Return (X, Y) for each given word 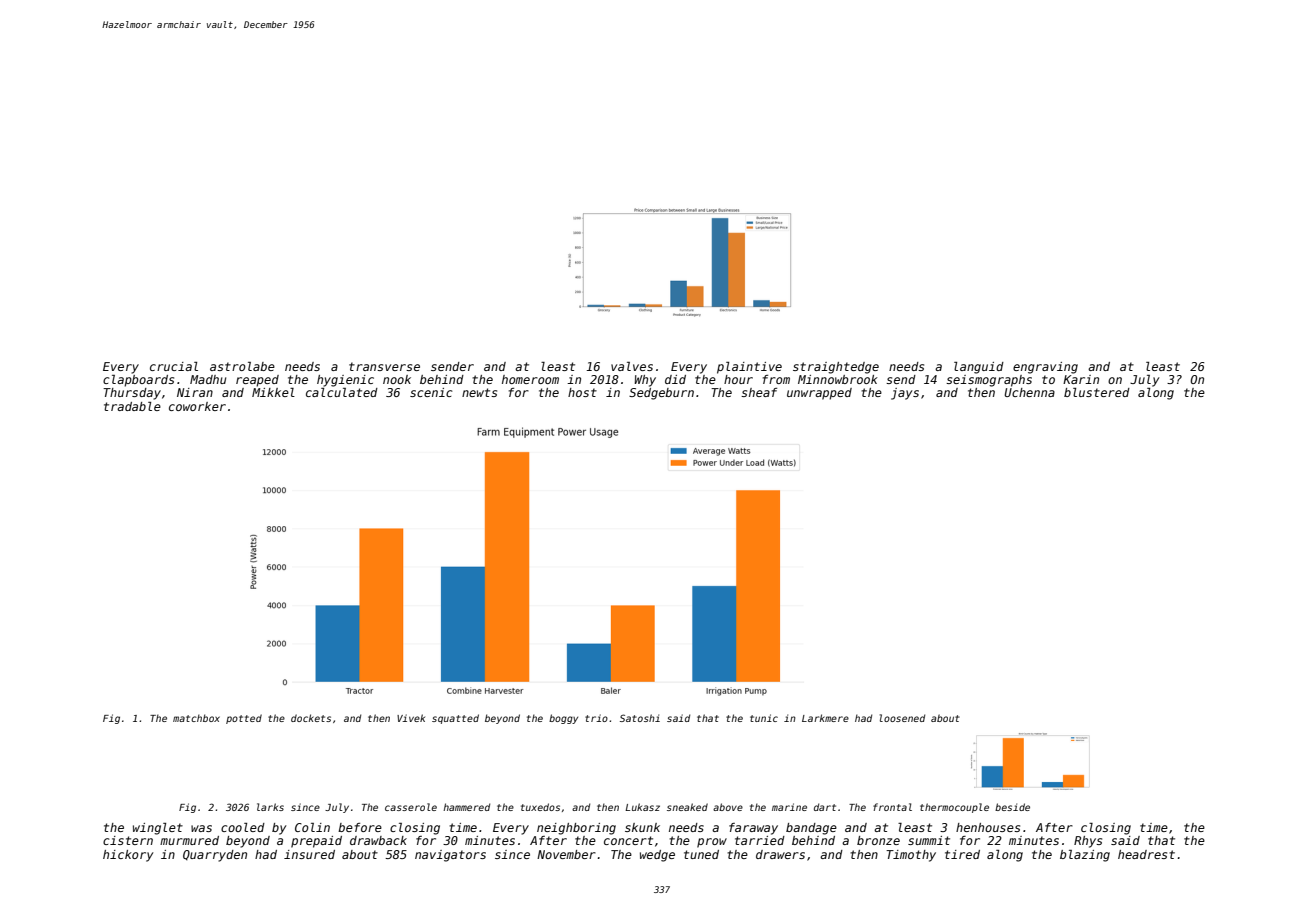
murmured (189, 840)
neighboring (576, 829)
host (582, 392)
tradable (132, 406)
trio (596, 718)
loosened (902, 718)
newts (479, 392)
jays (905, 394)
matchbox (196, 718)
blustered (1097, 392)
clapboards (138, 381)
